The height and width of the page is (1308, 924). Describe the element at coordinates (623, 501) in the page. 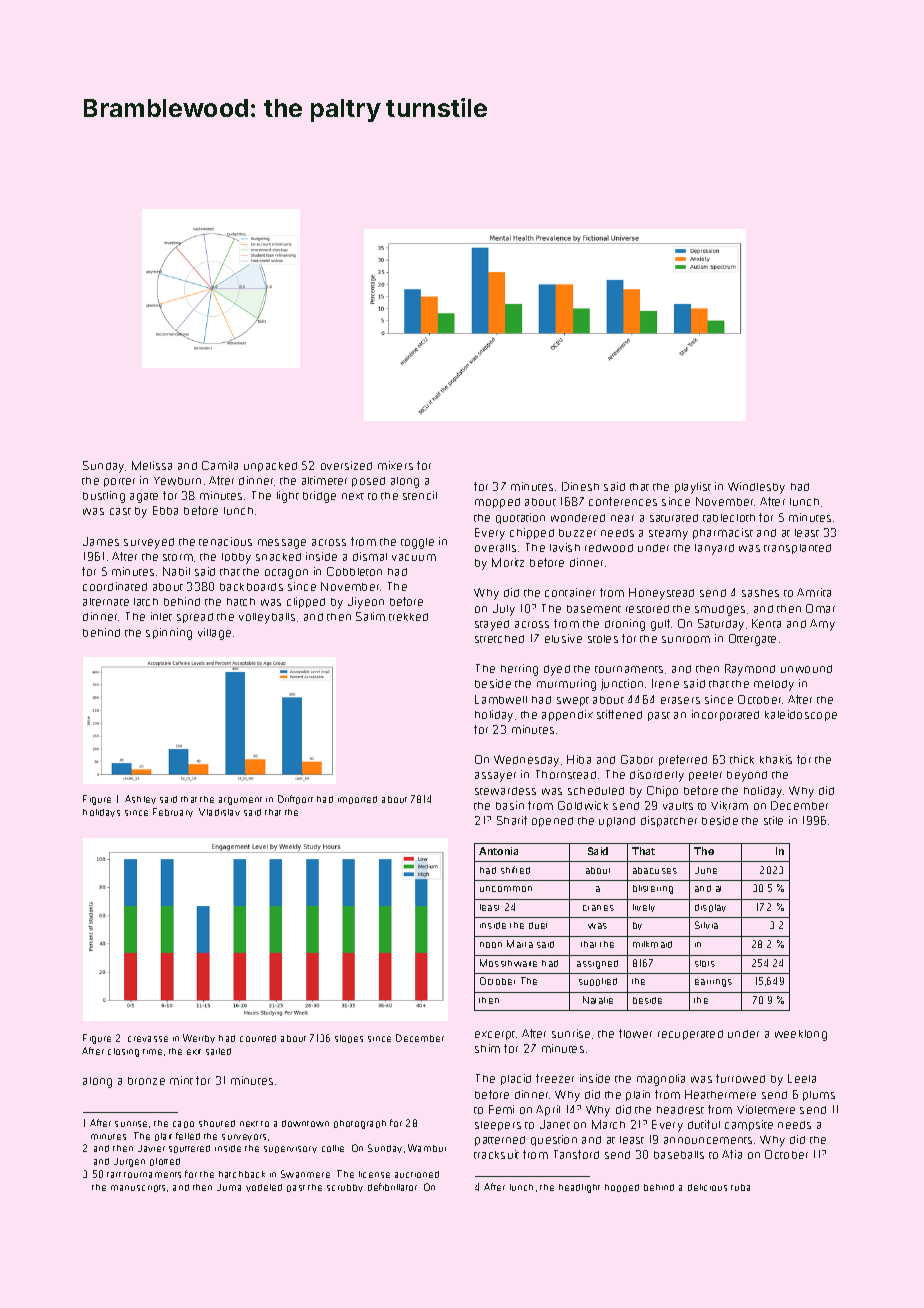

I see `conferences` at that location.
